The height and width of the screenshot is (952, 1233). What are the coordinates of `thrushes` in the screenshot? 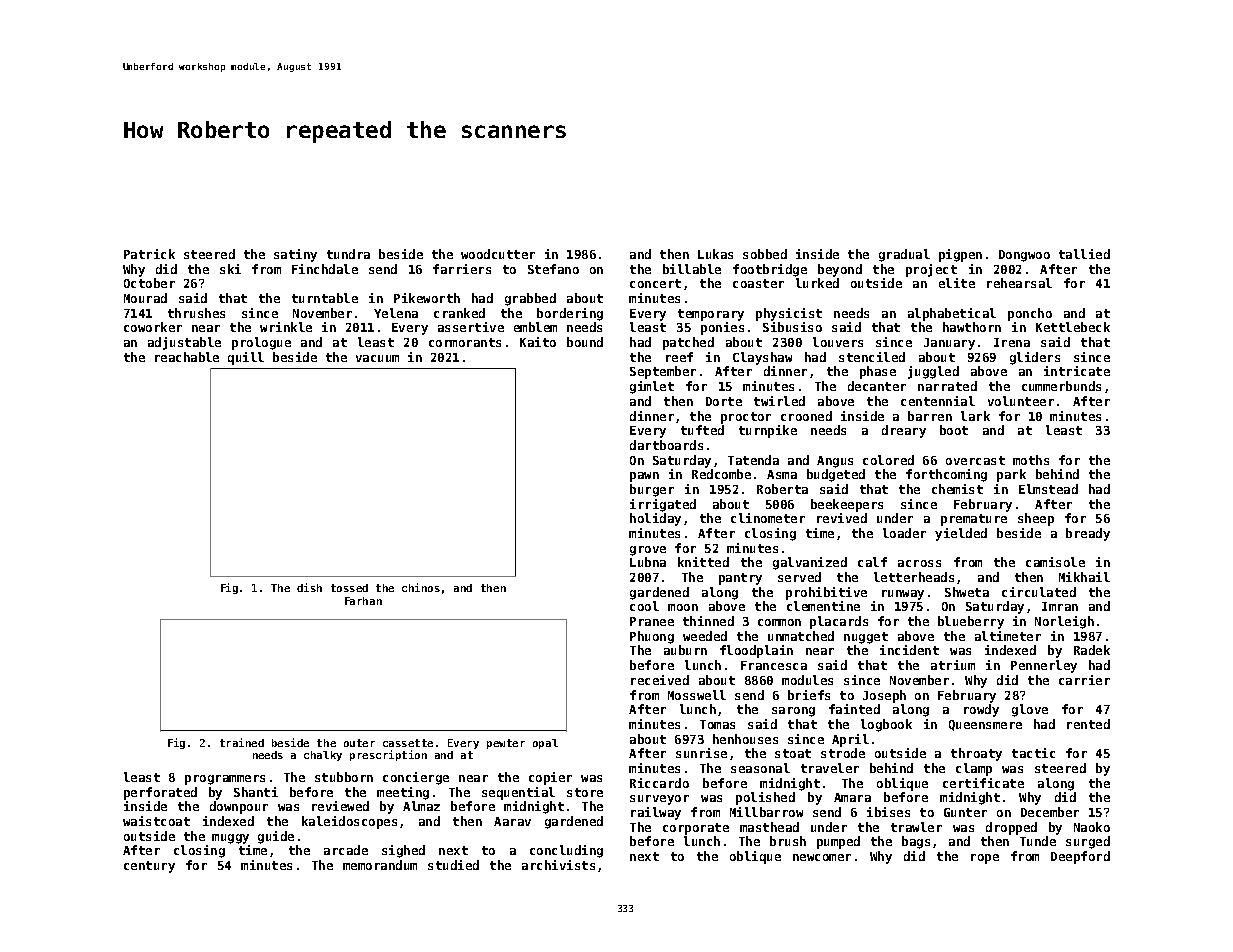 It's located at (196, 313).
